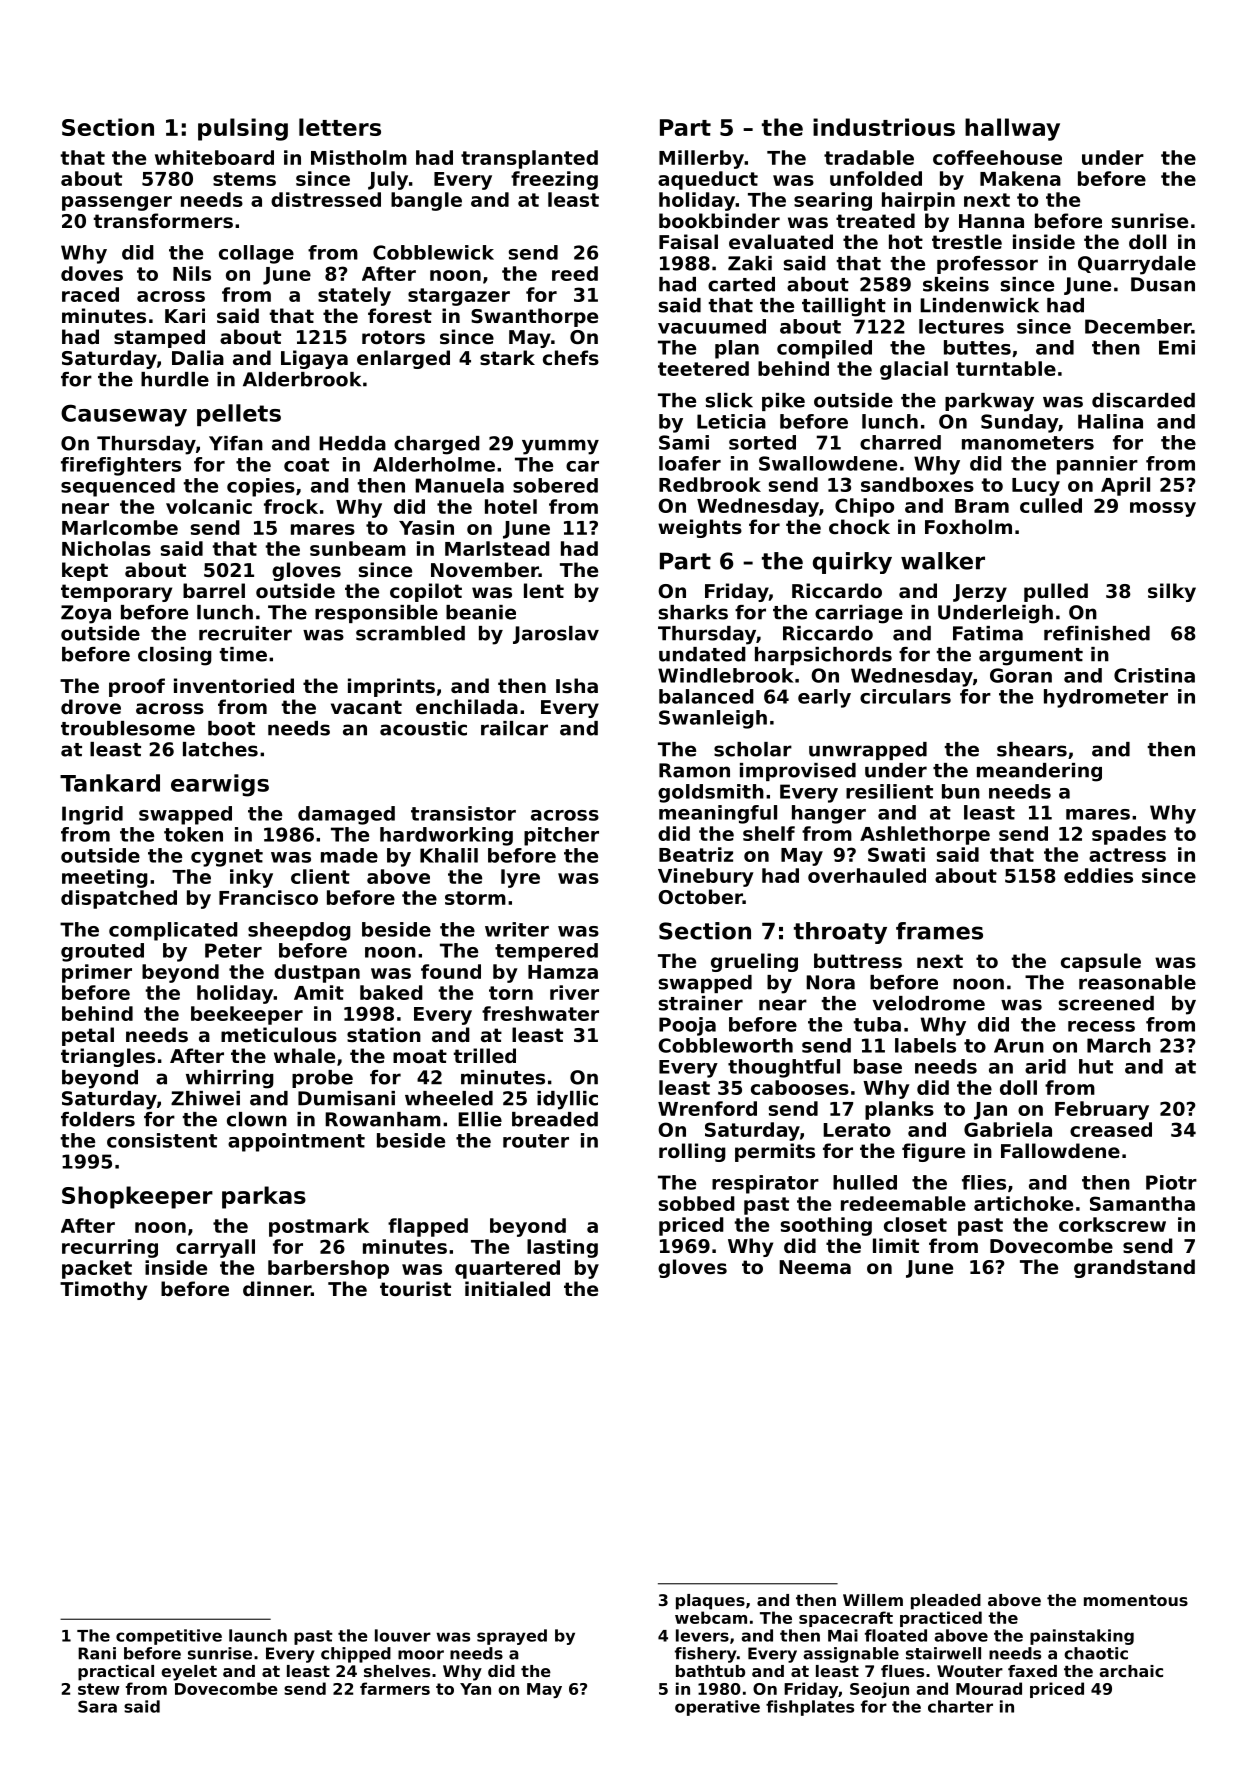 This screenshot has height=1778, width=1257. Describe the element at coordinates (1154, 675) in the screenshot. I see `Cristina` at that location.
